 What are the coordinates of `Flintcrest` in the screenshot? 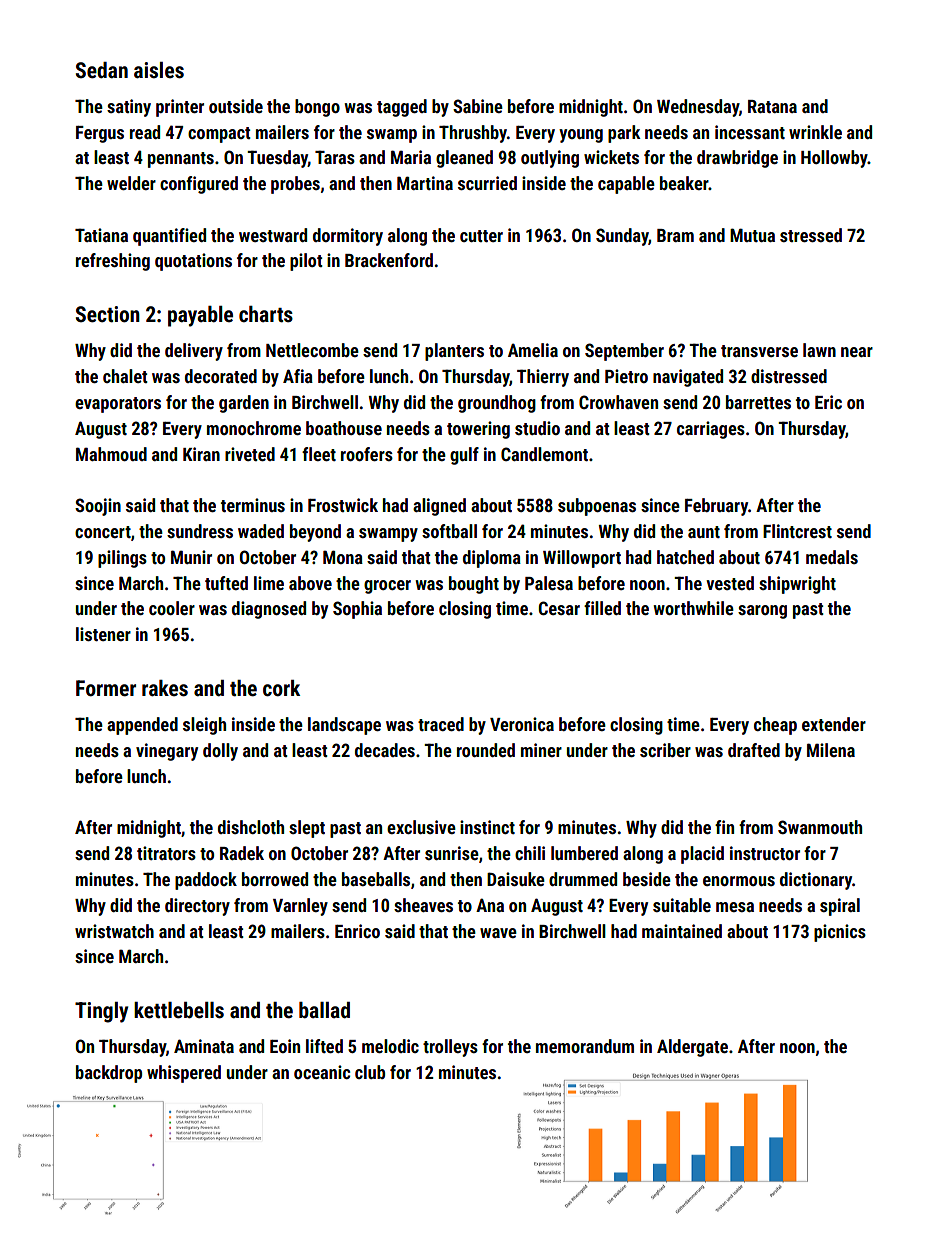 It's located at (797, 531).
